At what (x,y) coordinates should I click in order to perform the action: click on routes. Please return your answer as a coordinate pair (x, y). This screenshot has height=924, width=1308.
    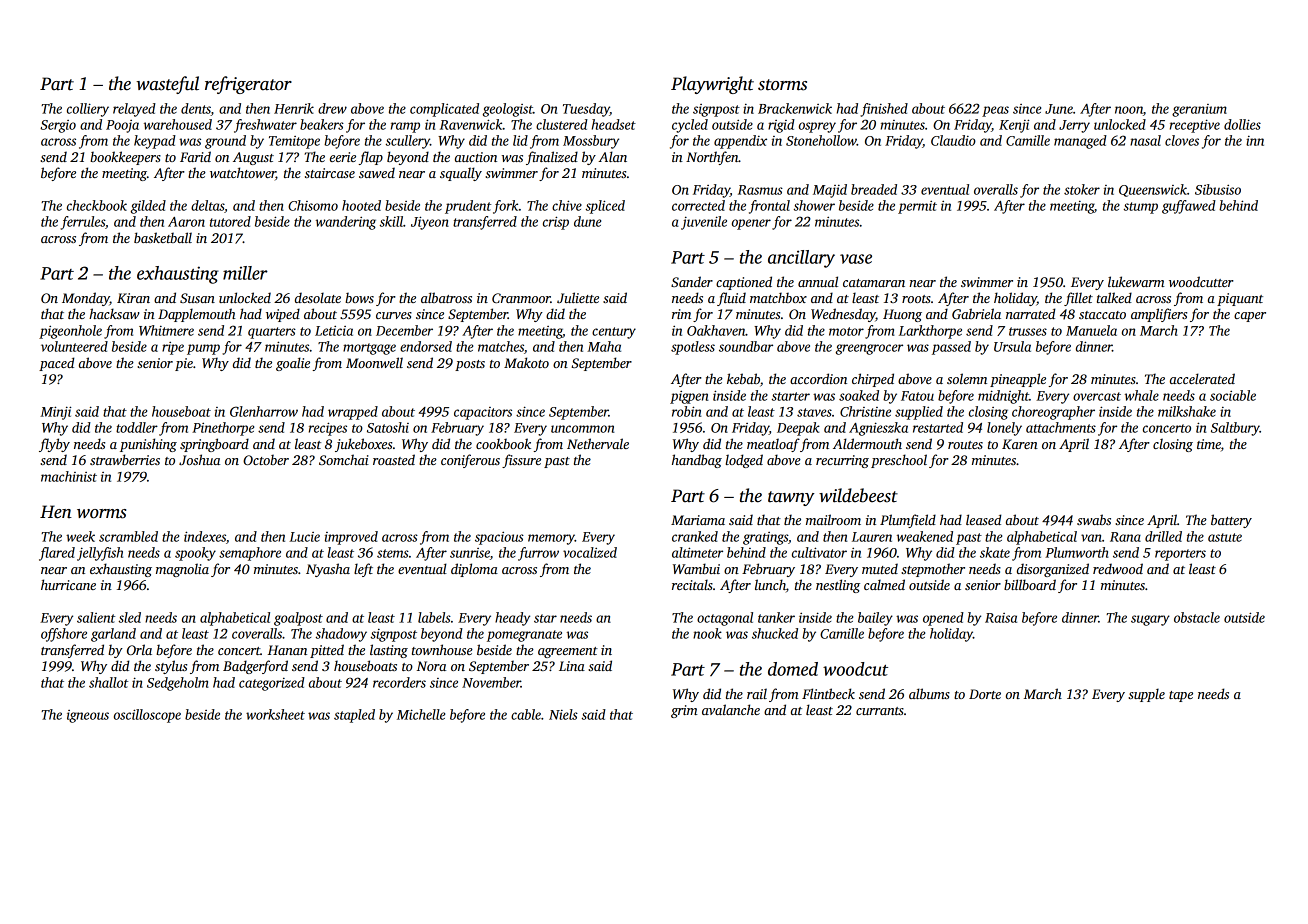
    Looking at the image, I should click on (965, 445).
